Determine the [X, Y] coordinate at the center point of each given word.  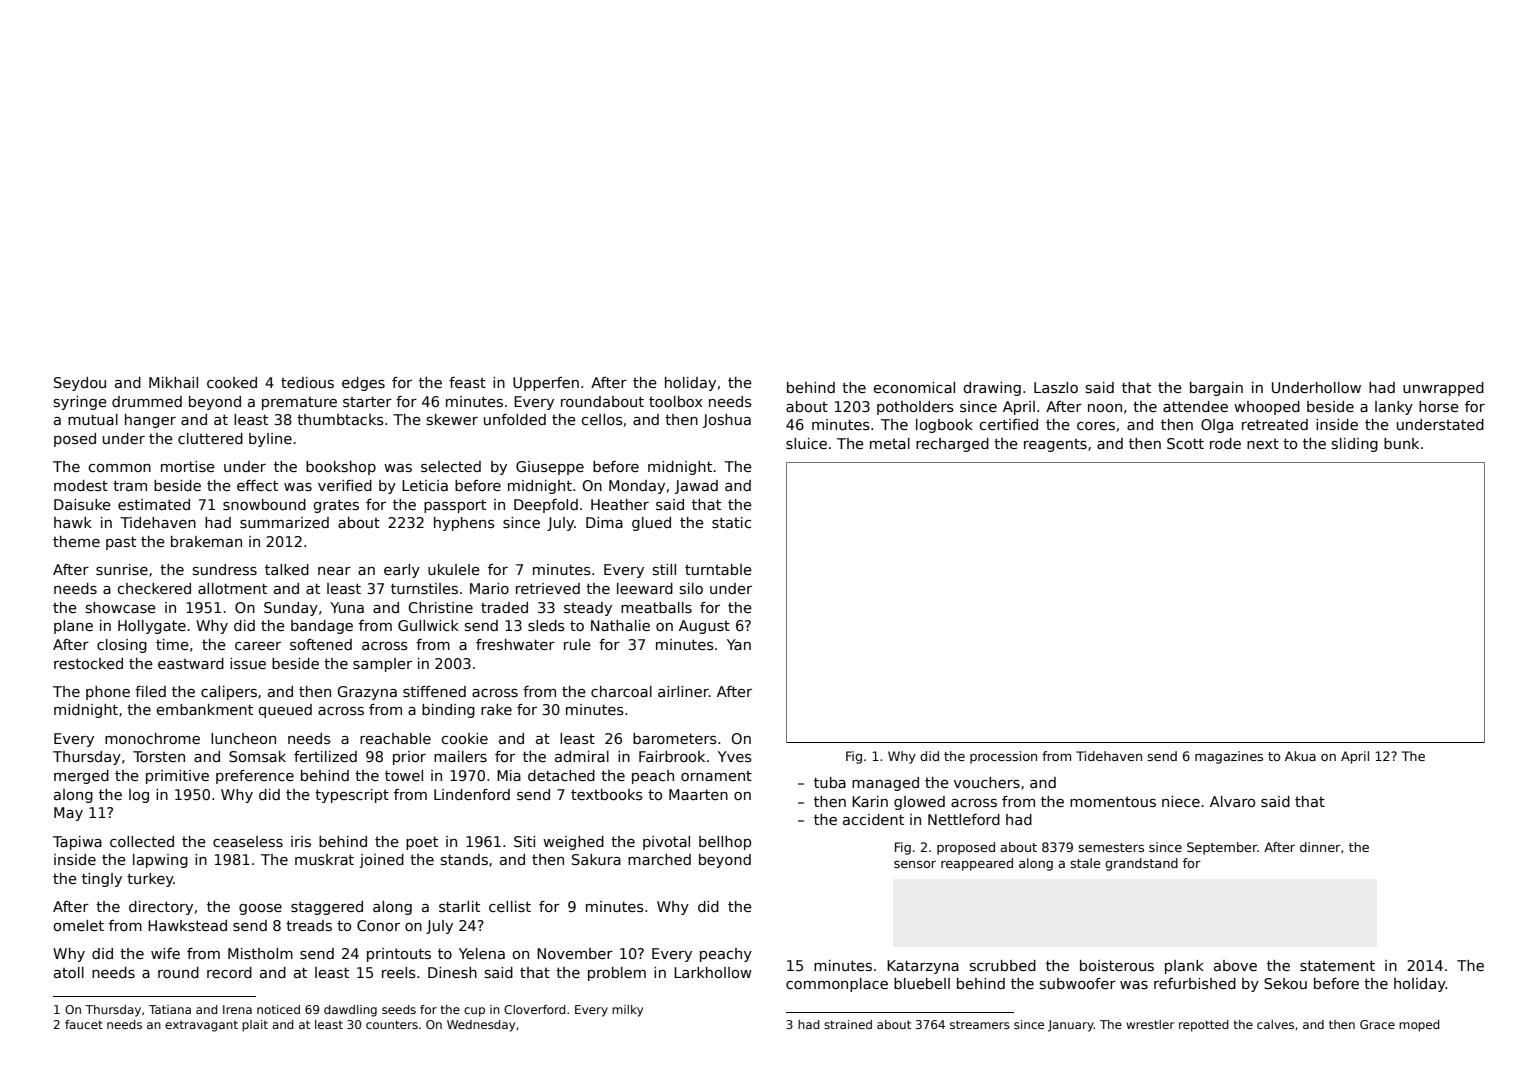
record [229, 972]
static [731, 522]
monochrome [152, 738]
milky [627, 1011]
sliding [1355, 445]
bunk [1401, 443]
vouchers [987, 782]
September [1222, 848]
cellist [510, 906]
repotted [1204, 1026]
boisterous [1117, 965]
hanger [150, 421]
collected [142, 841]
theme [76, 541]
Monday [637, 487]
